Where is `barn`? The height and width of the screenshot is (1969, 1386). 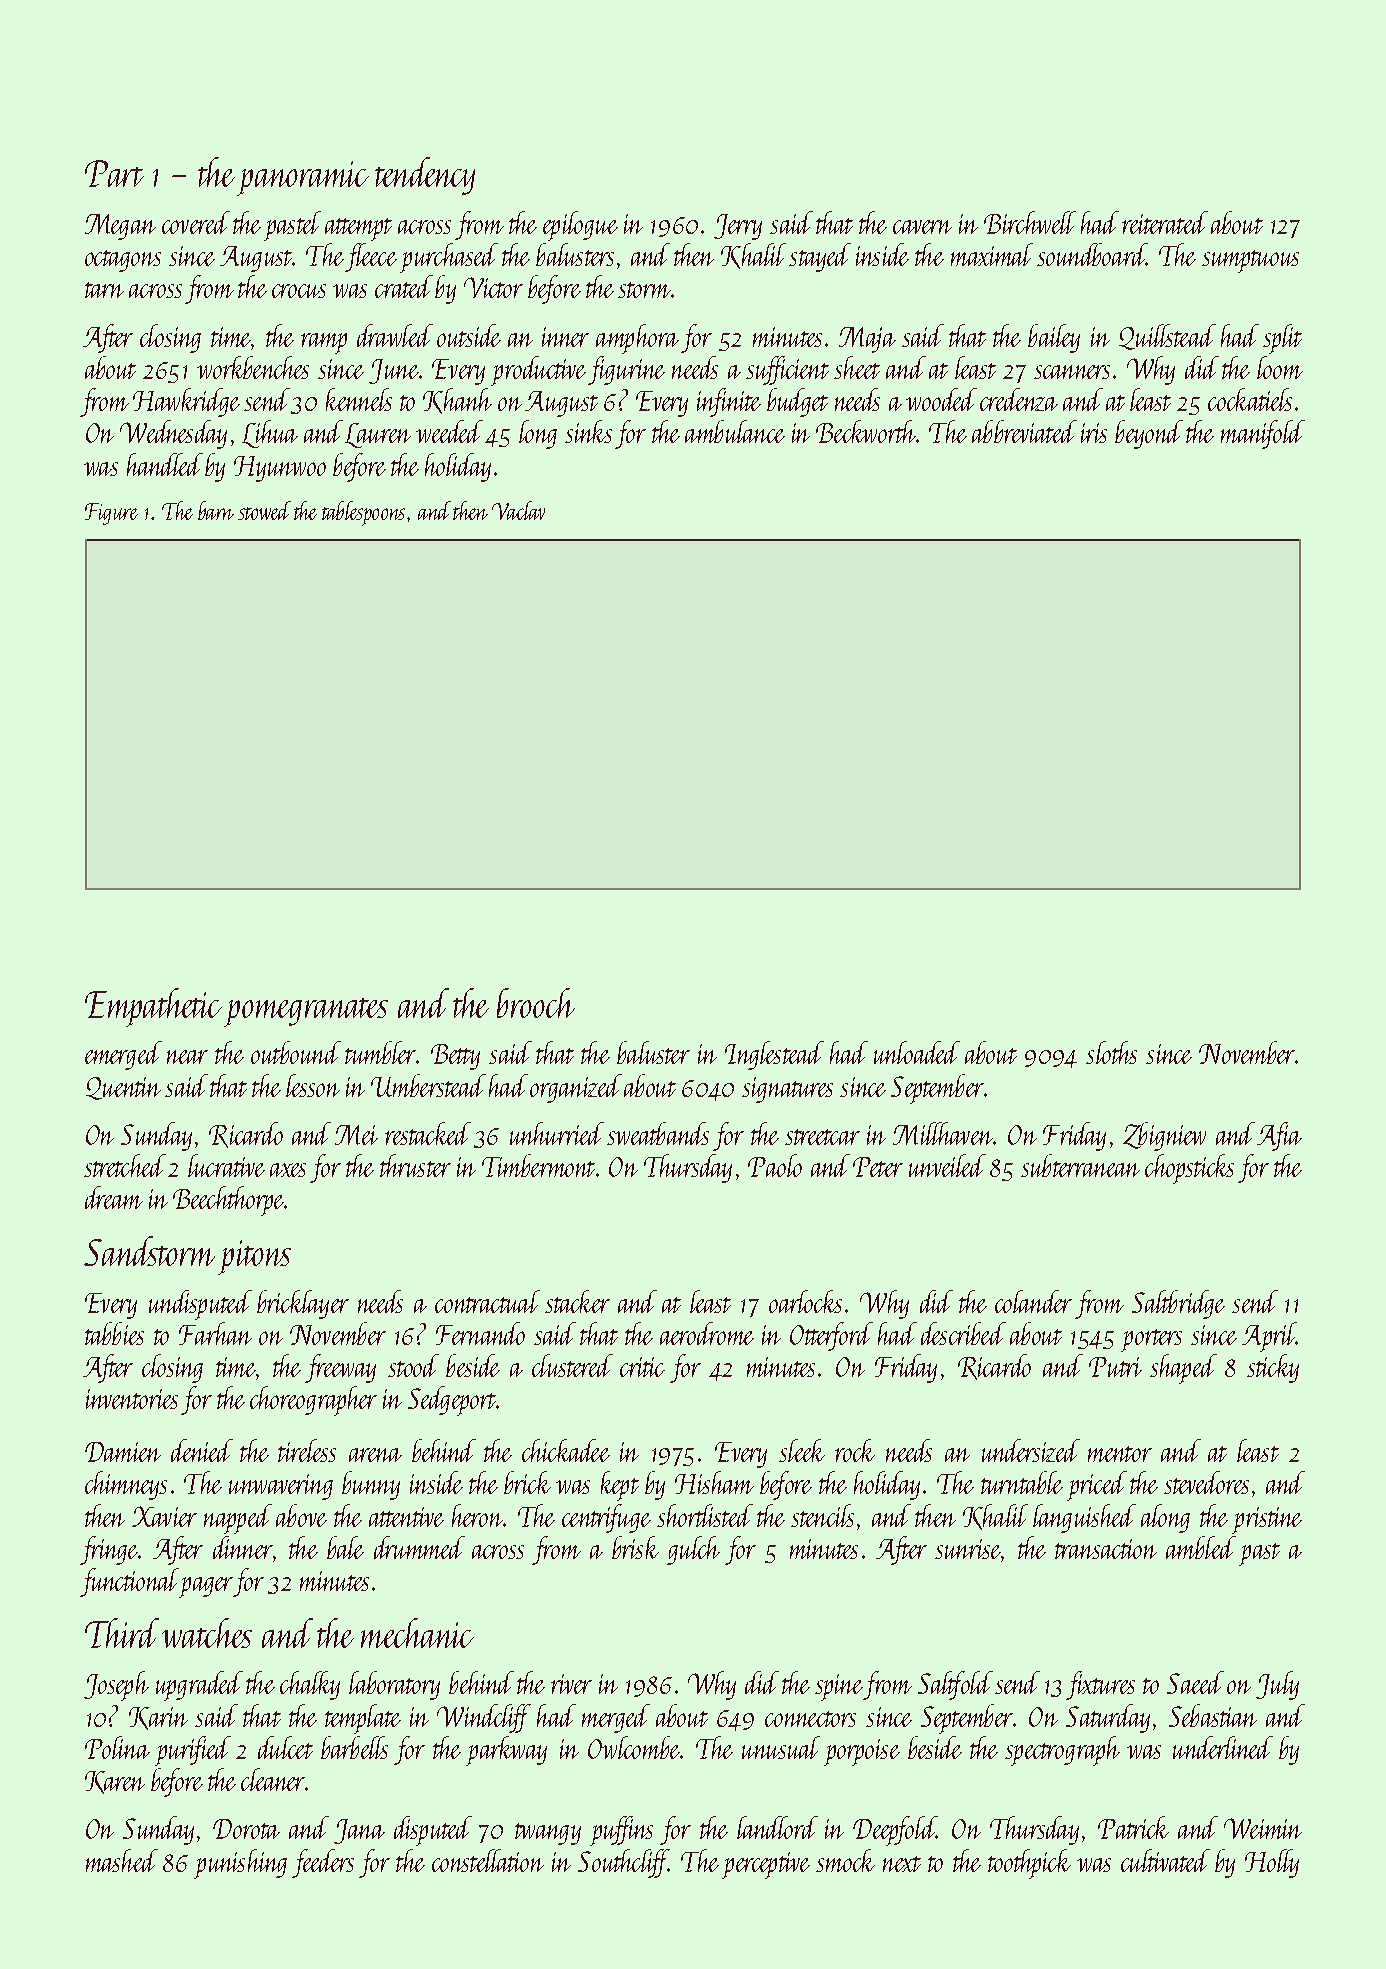 barn is located at coordinates (216, 510).
